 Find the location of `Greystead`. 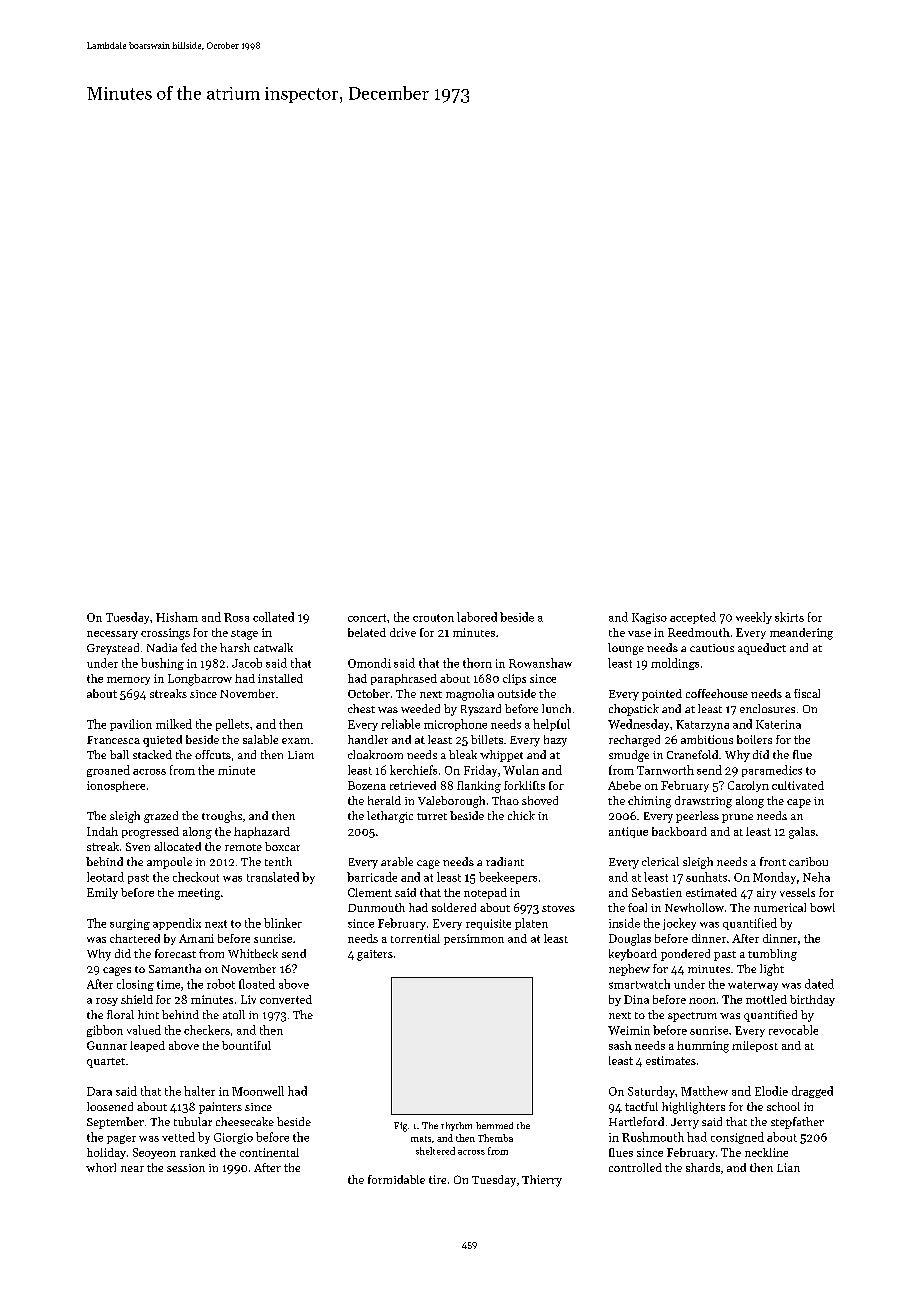

Greystead is located at coordinates (113, 649).
